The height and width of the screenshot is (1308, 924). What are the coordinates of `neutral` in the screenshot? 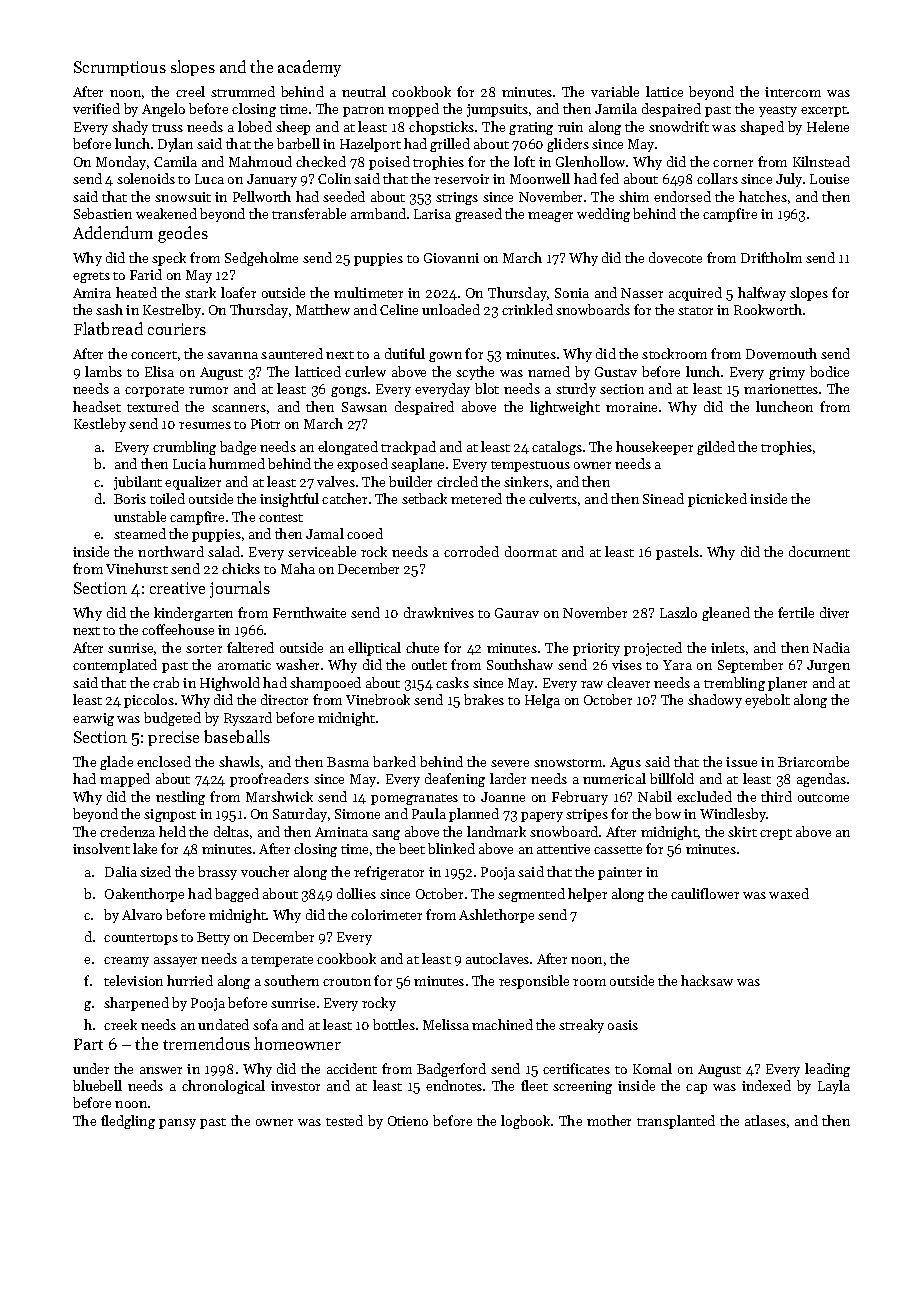 It's located at (364, 91).
